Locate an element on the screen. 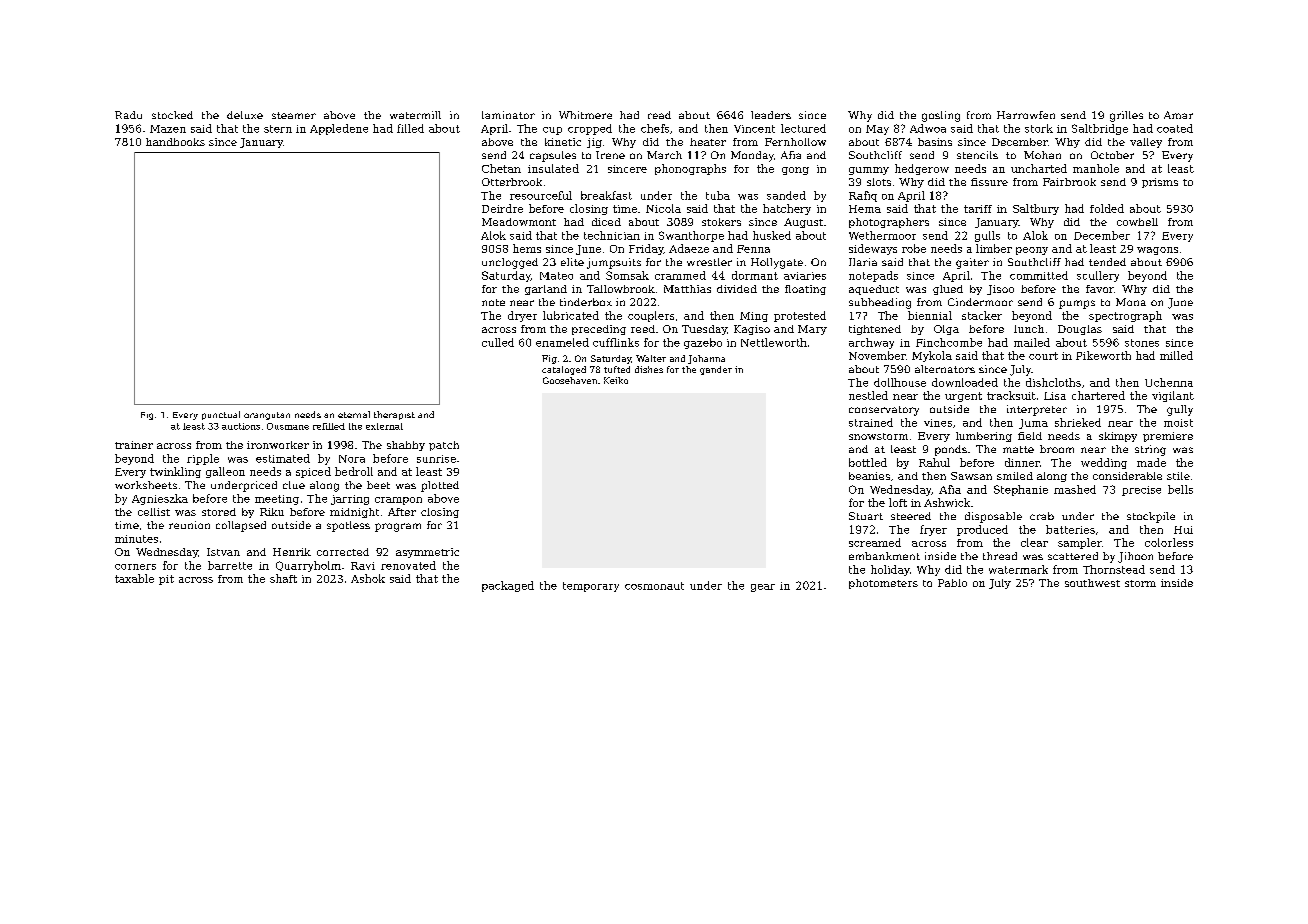  reunion is located at coordinates (189, 525).
